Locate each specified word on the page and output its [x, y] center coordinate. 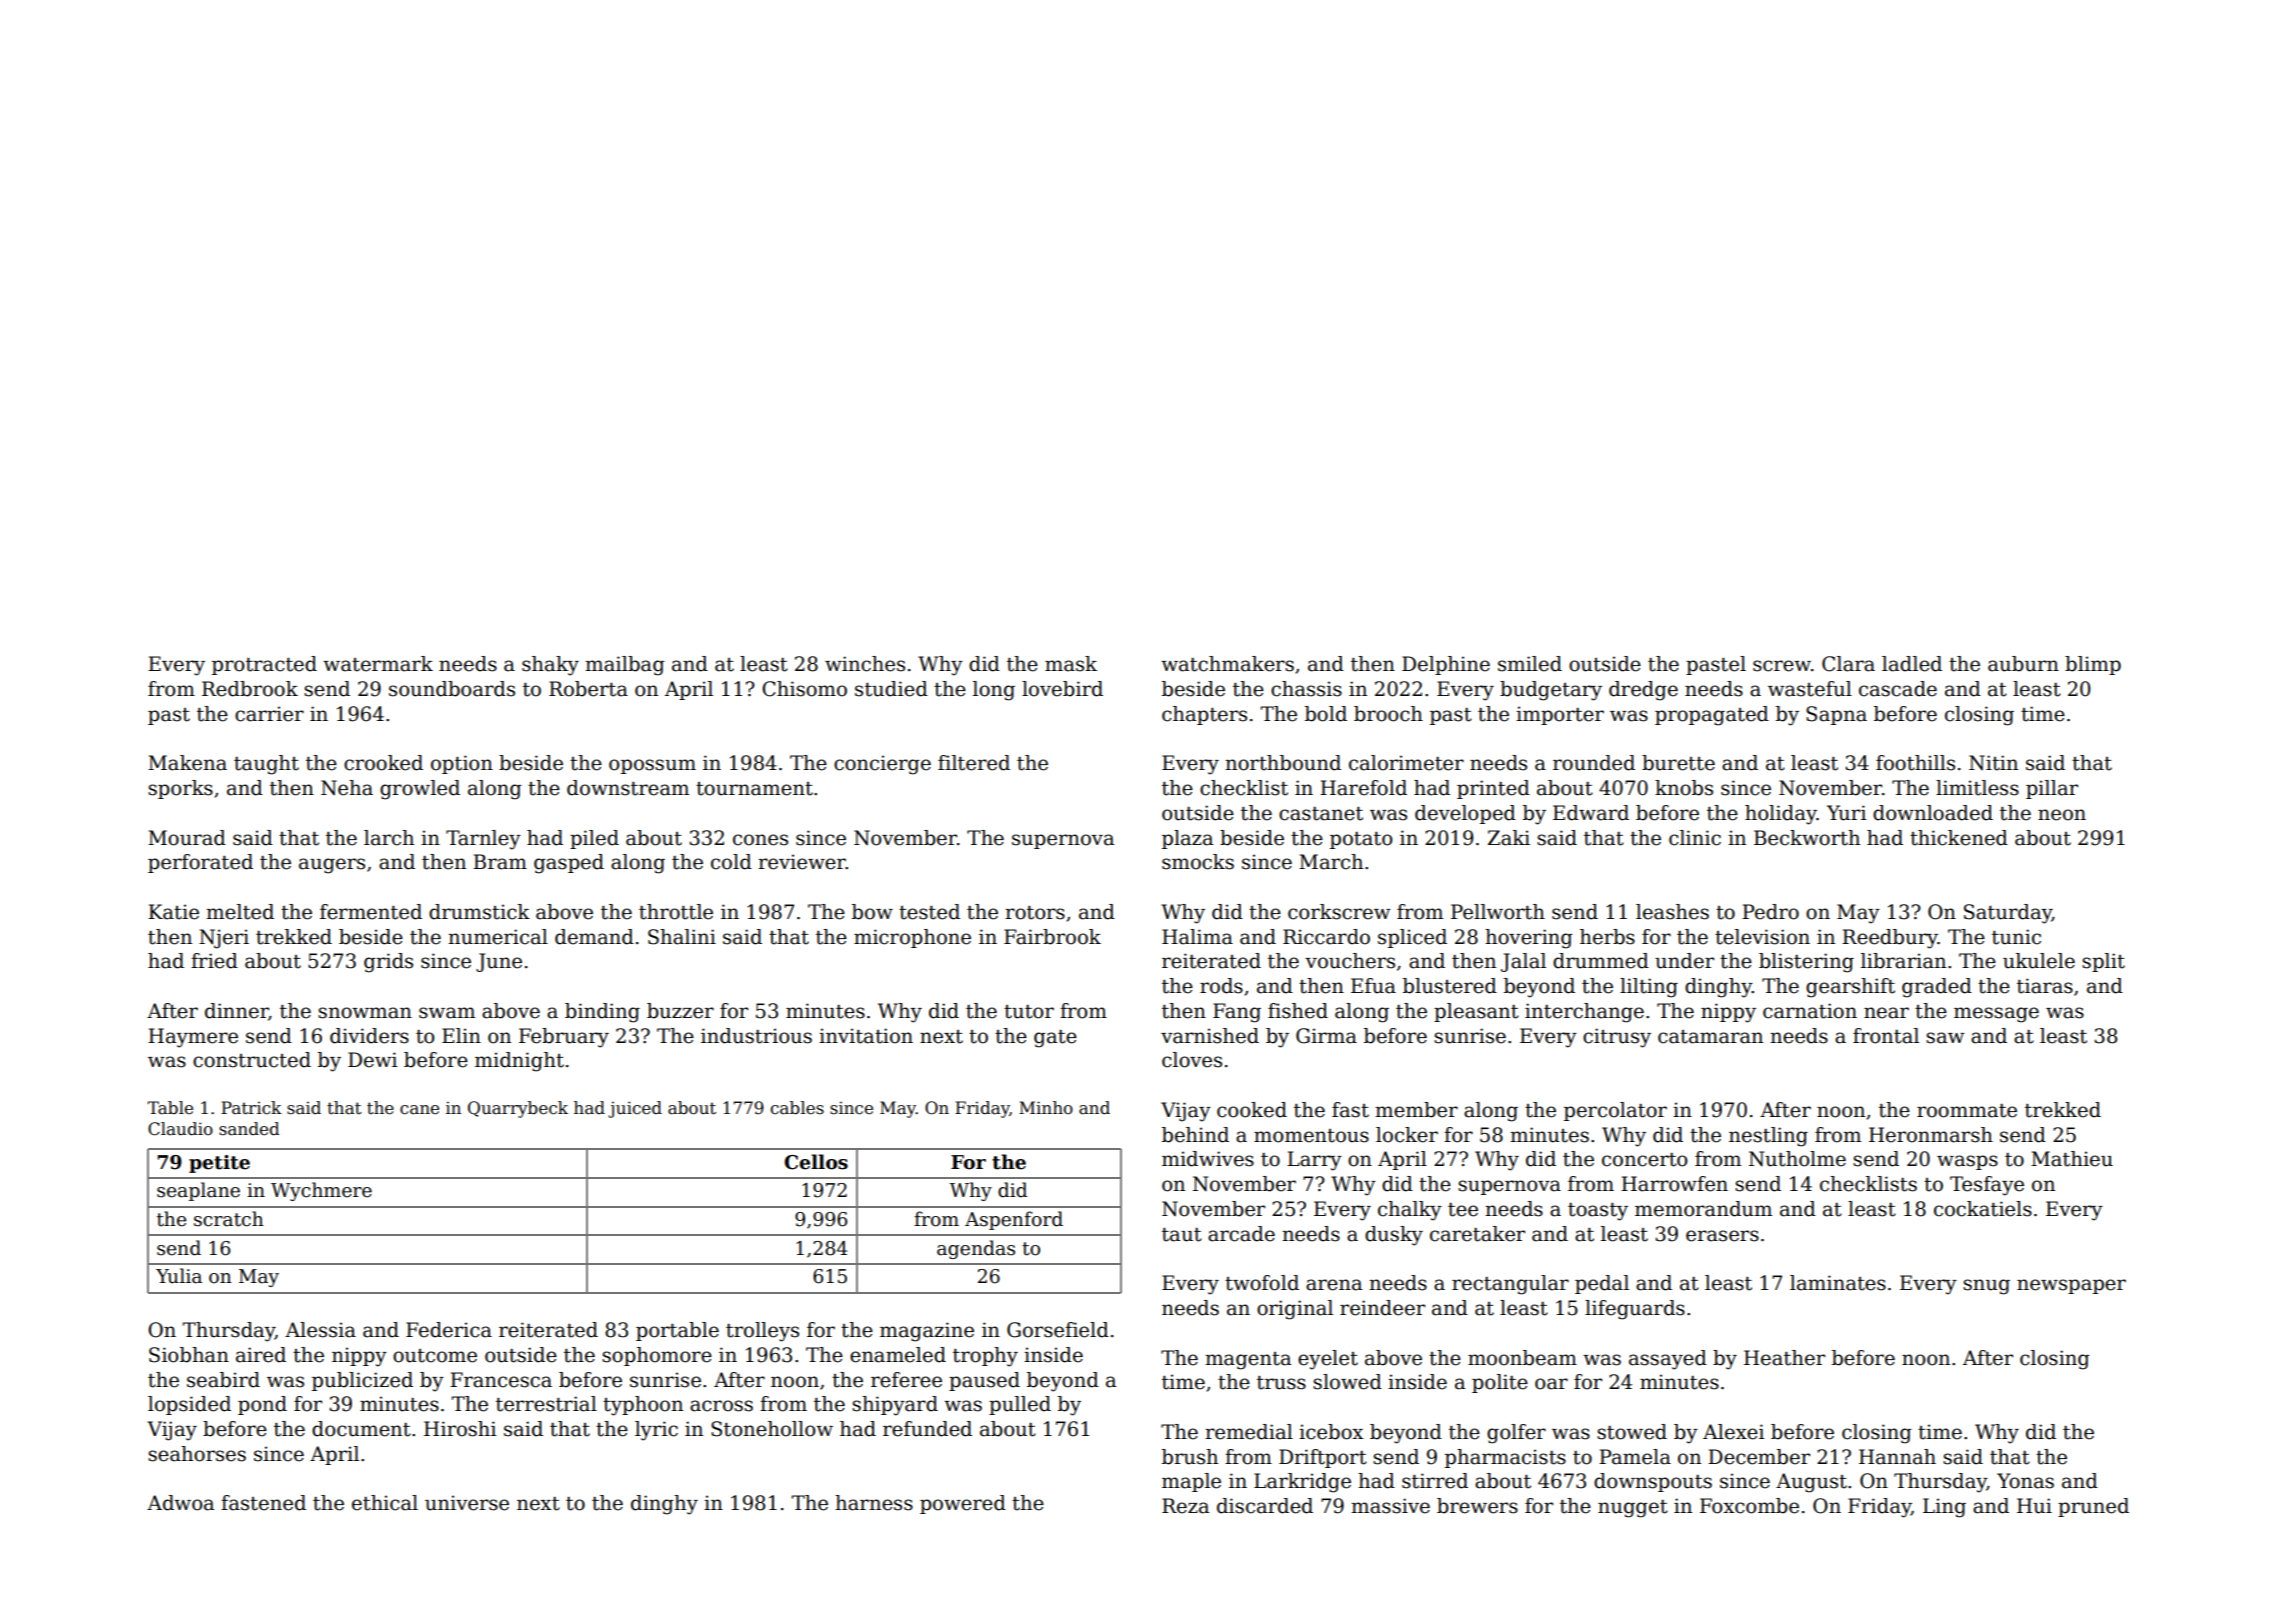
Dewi [372, 1060]
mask [1071, 664]
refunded [927, 1429]
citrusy [1617, 1038]
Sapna [1836, 715]
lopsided [189, 1405]
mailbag [625, 666]
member [1416, 1110]
